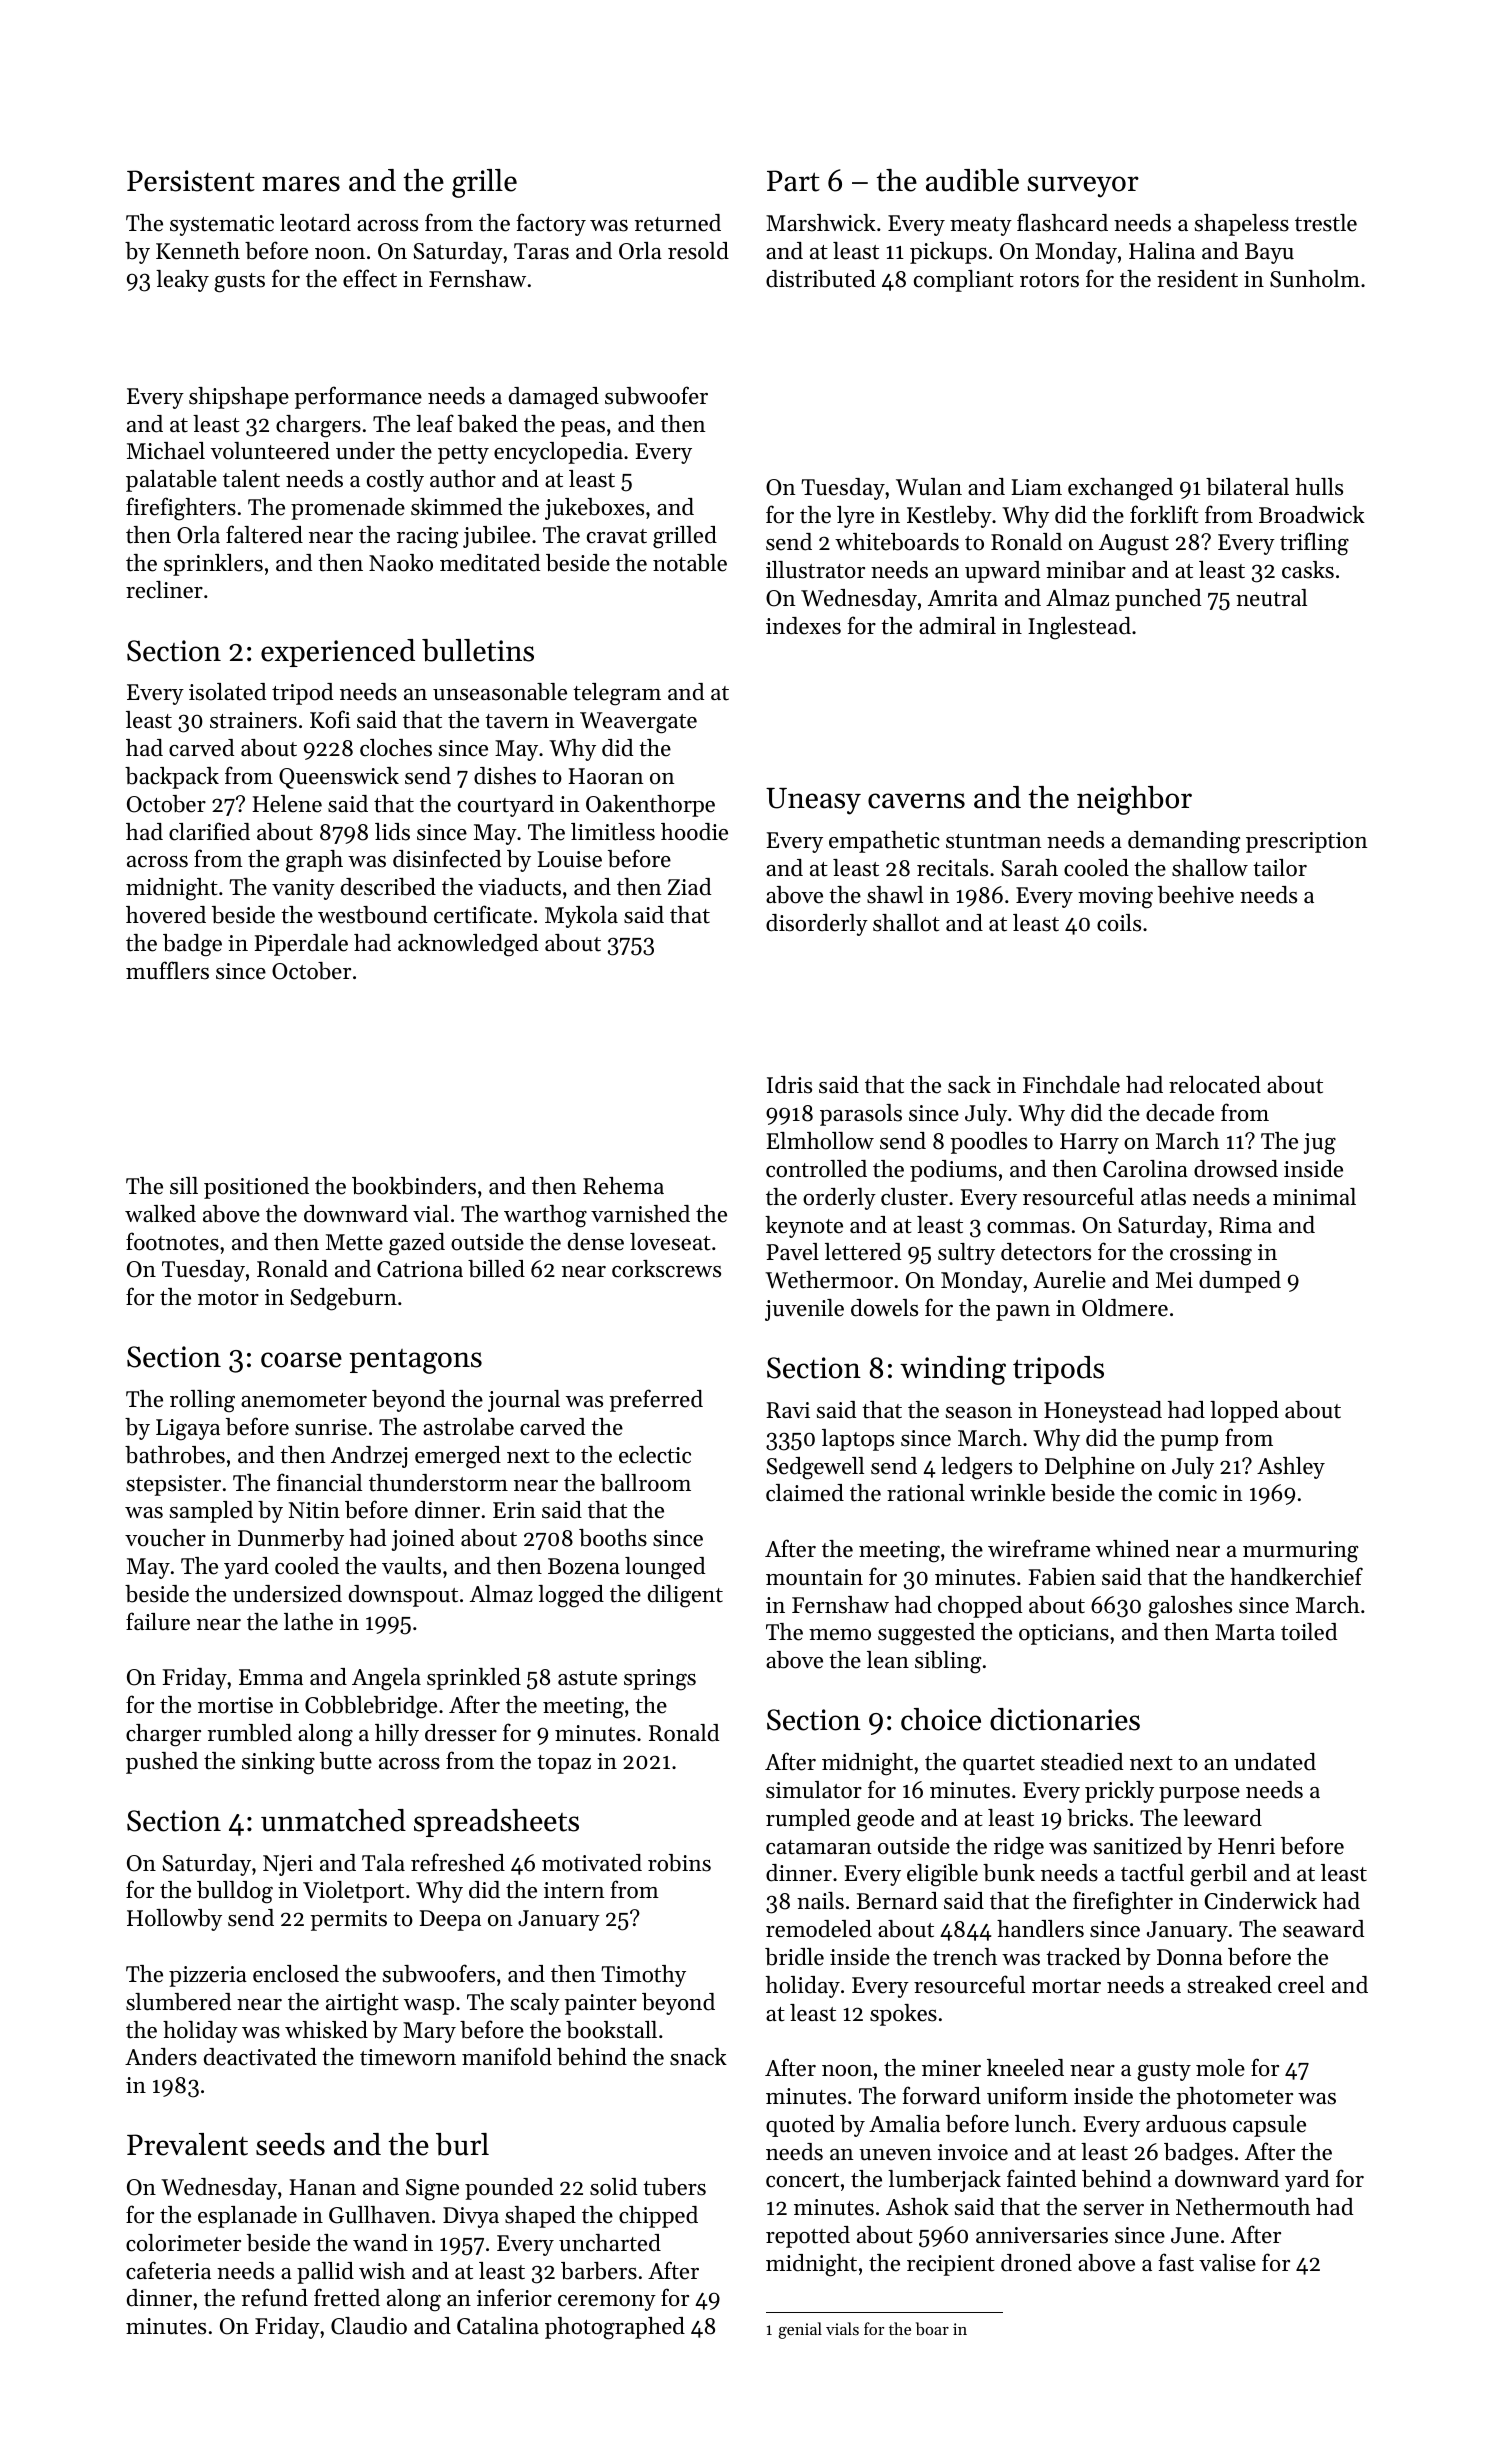 This document has height=2464, width=1496. I want to click on motor, so click(228, 1298).
